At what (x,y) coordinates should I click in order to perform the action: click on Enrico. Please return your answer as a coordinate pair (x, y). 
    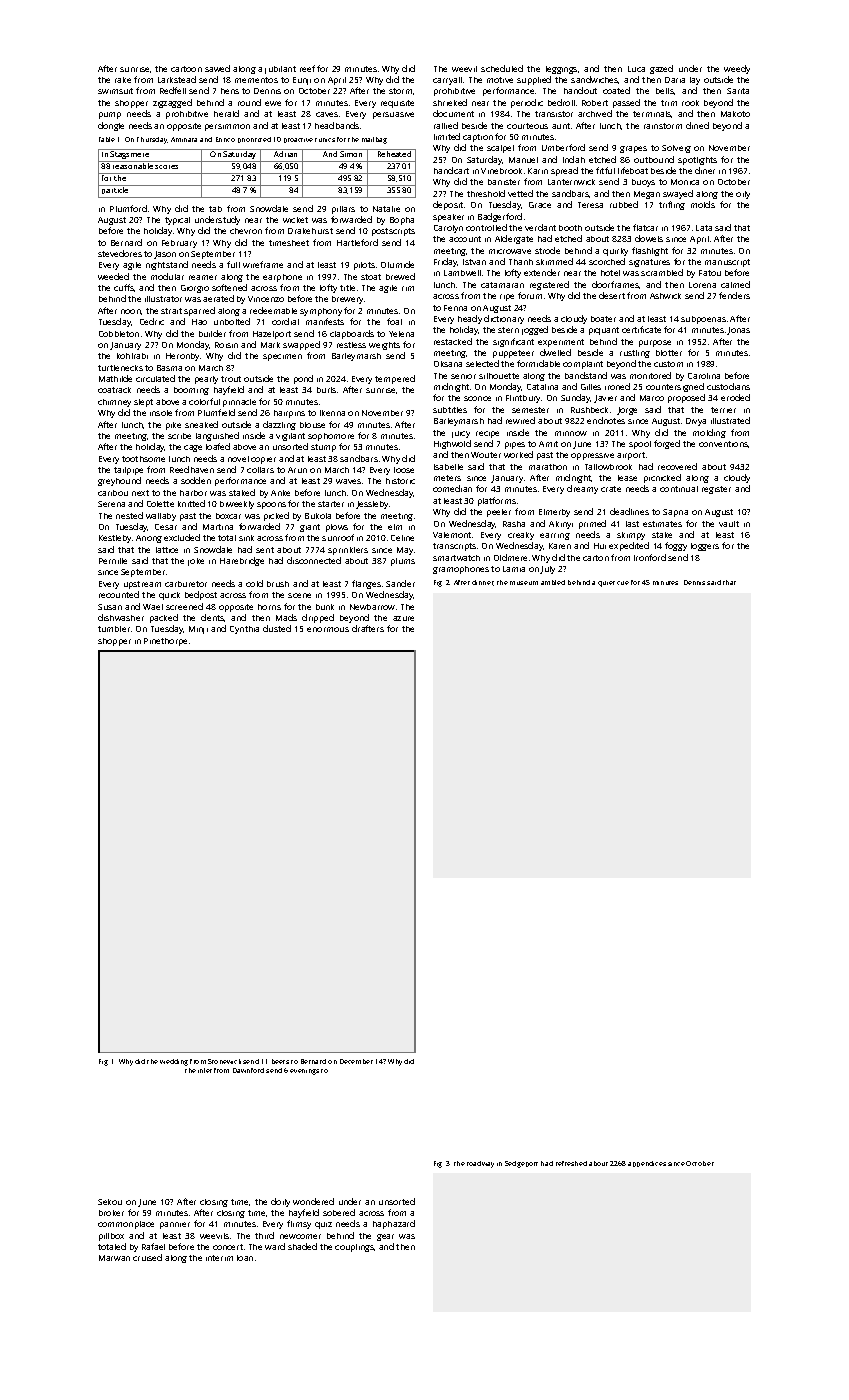
    Looking at the image, I should click on (225, 139).
